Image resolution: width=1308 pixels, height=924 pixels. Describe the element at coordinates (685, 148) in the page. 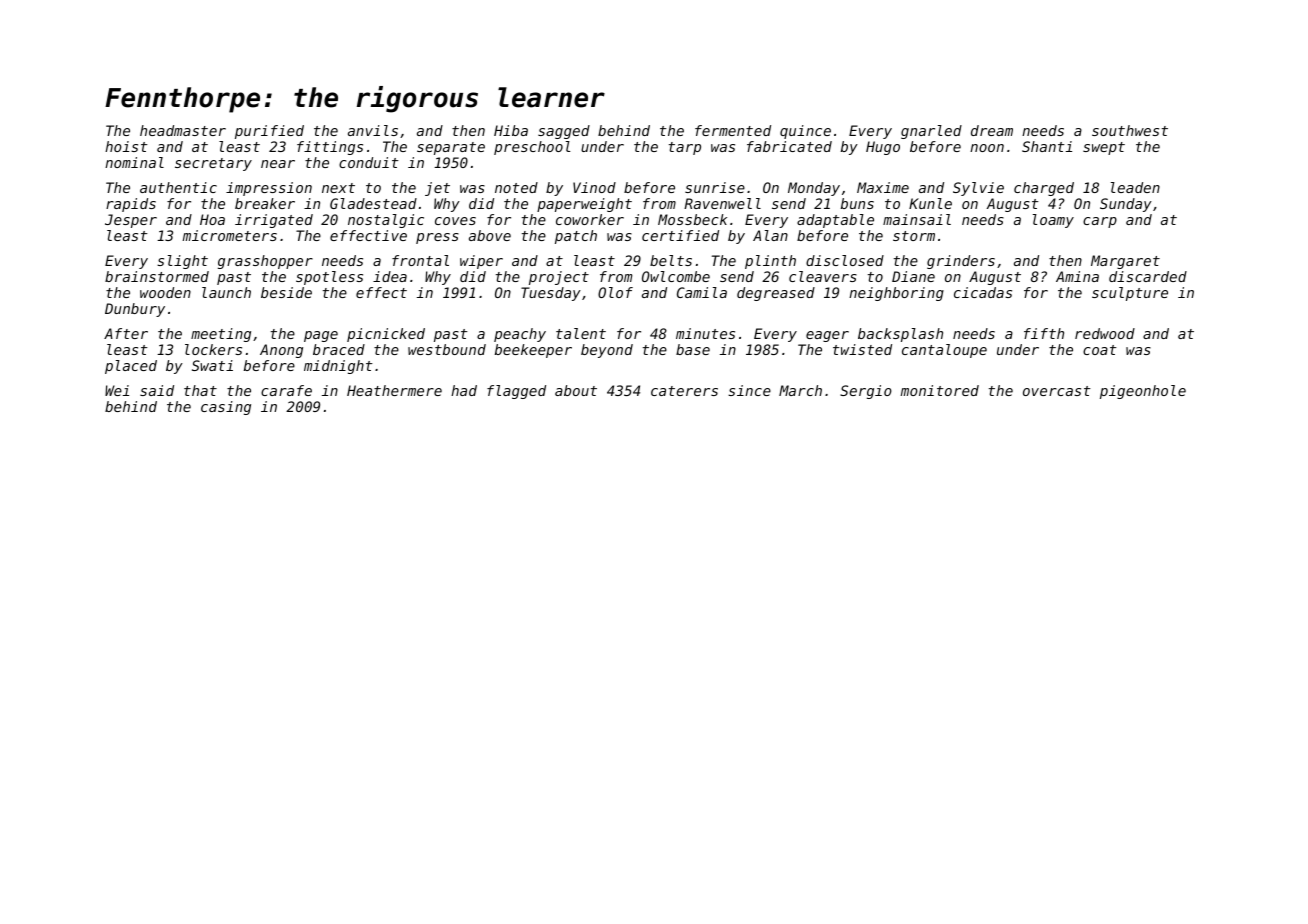

I see `tarp` at that location.
